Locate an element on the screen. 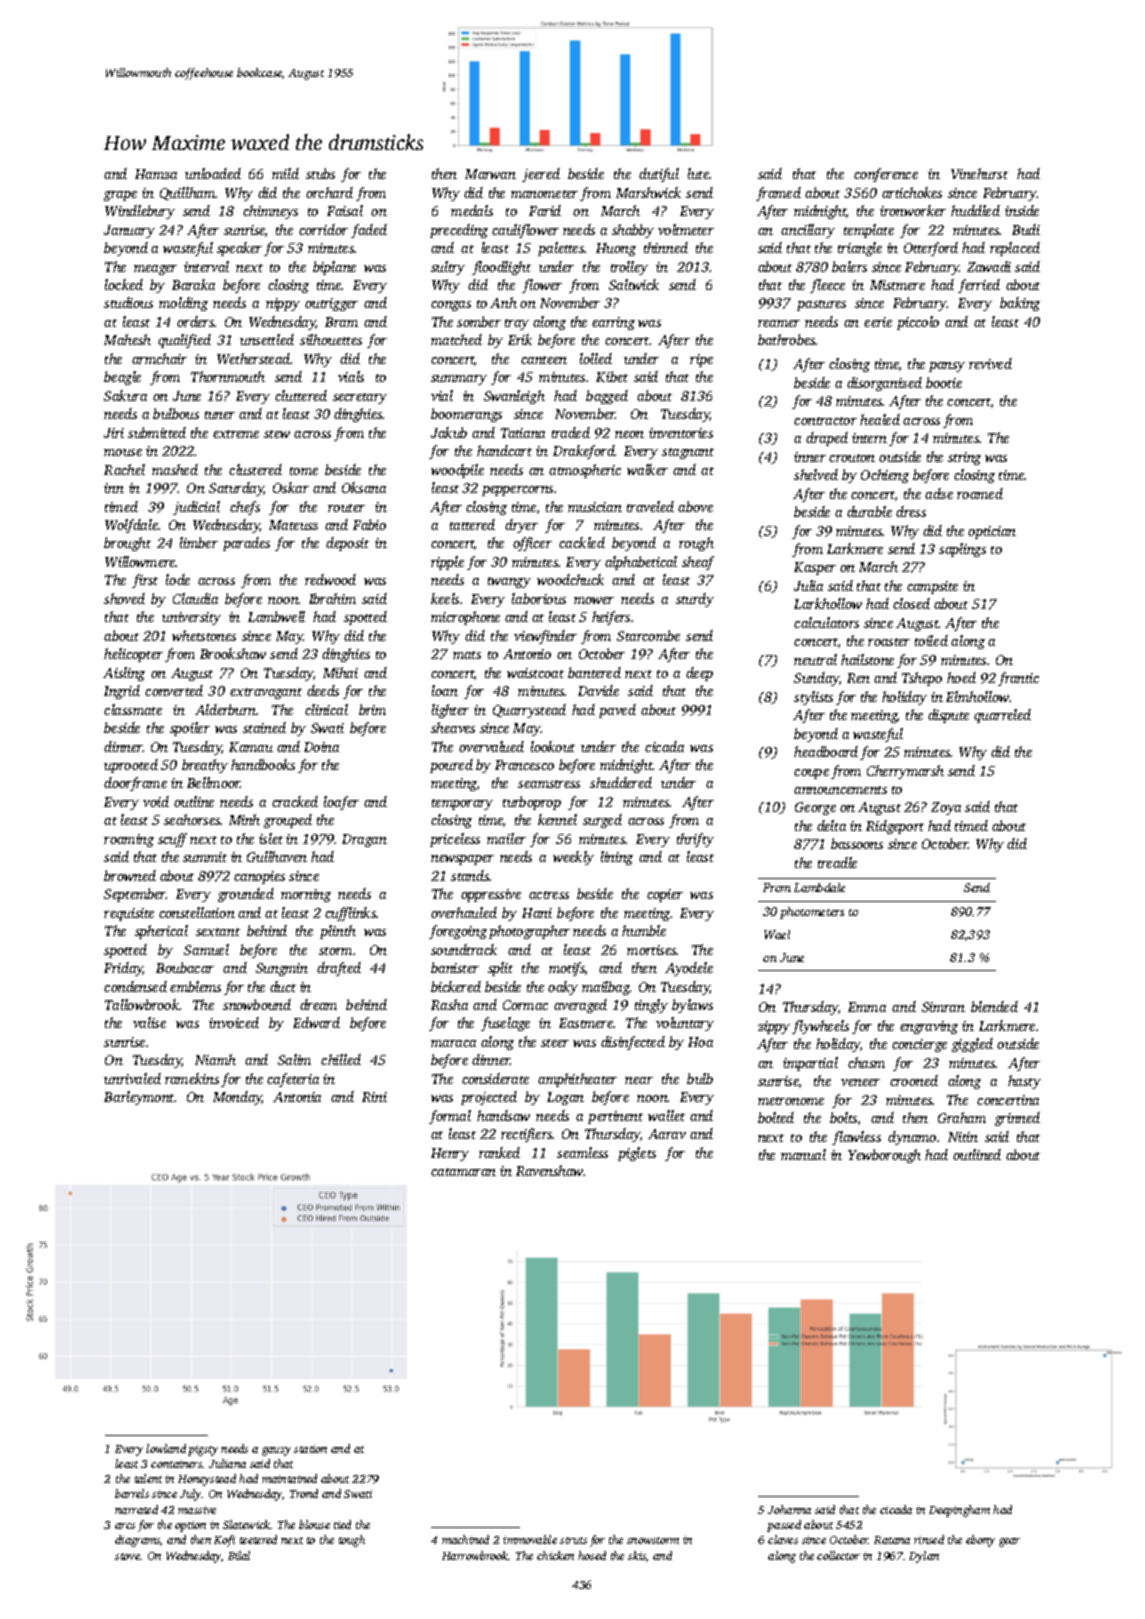  Johanna is located at coordinates (789, 1509).
